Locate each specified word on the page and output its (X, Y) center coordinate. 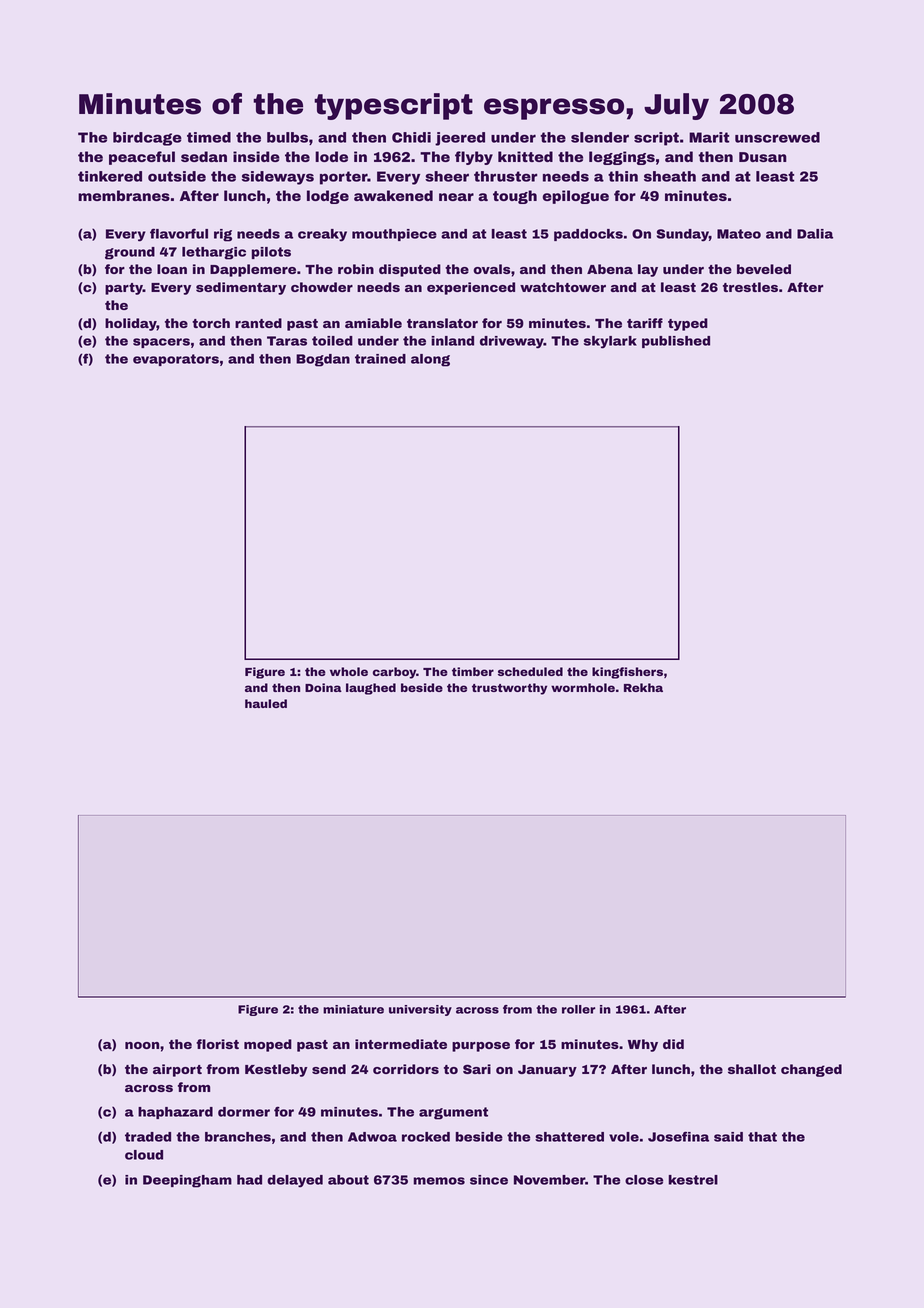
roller (578, 1009)
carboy (394, 673)
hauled (266, 703)
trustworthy (509, 689)
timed (209, 137)
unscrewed (777, 137)
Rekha (643, 687)
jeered (460, 139)
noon (142, 1045)
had (249, 1180)
